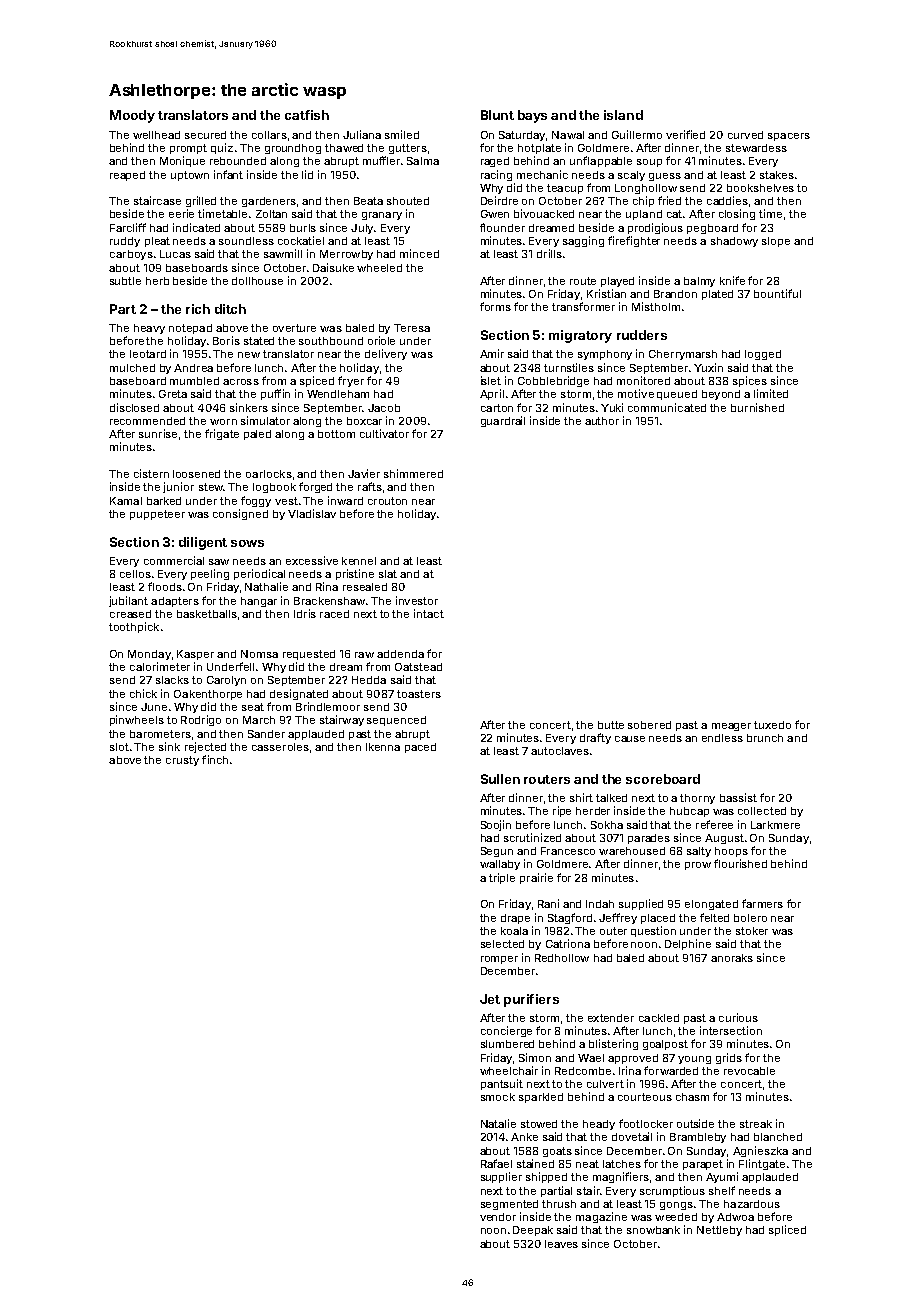  I want to click on paced, so click(420, 748).
